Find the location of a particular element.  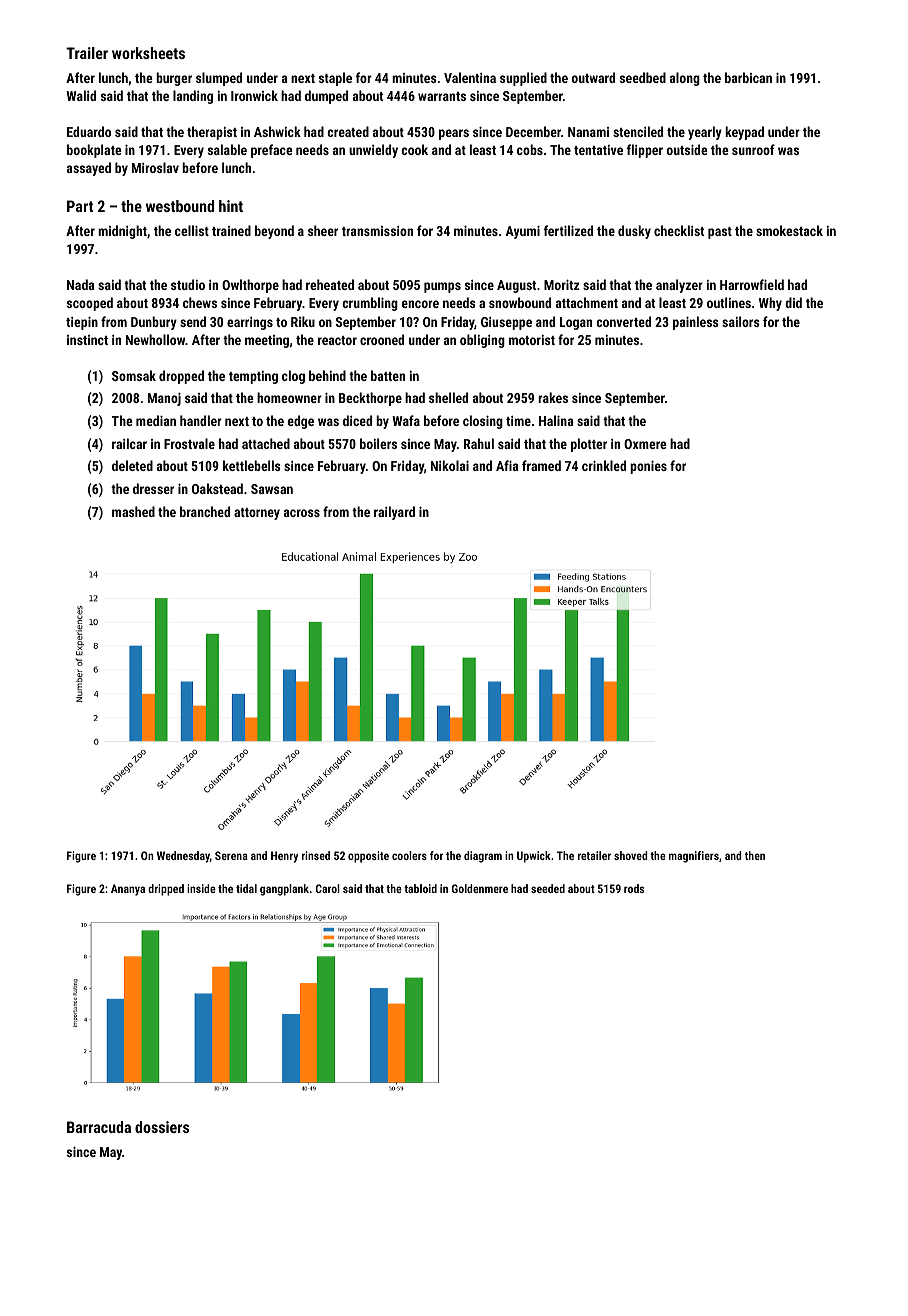

seeded is located at coordinates (548, 888).
